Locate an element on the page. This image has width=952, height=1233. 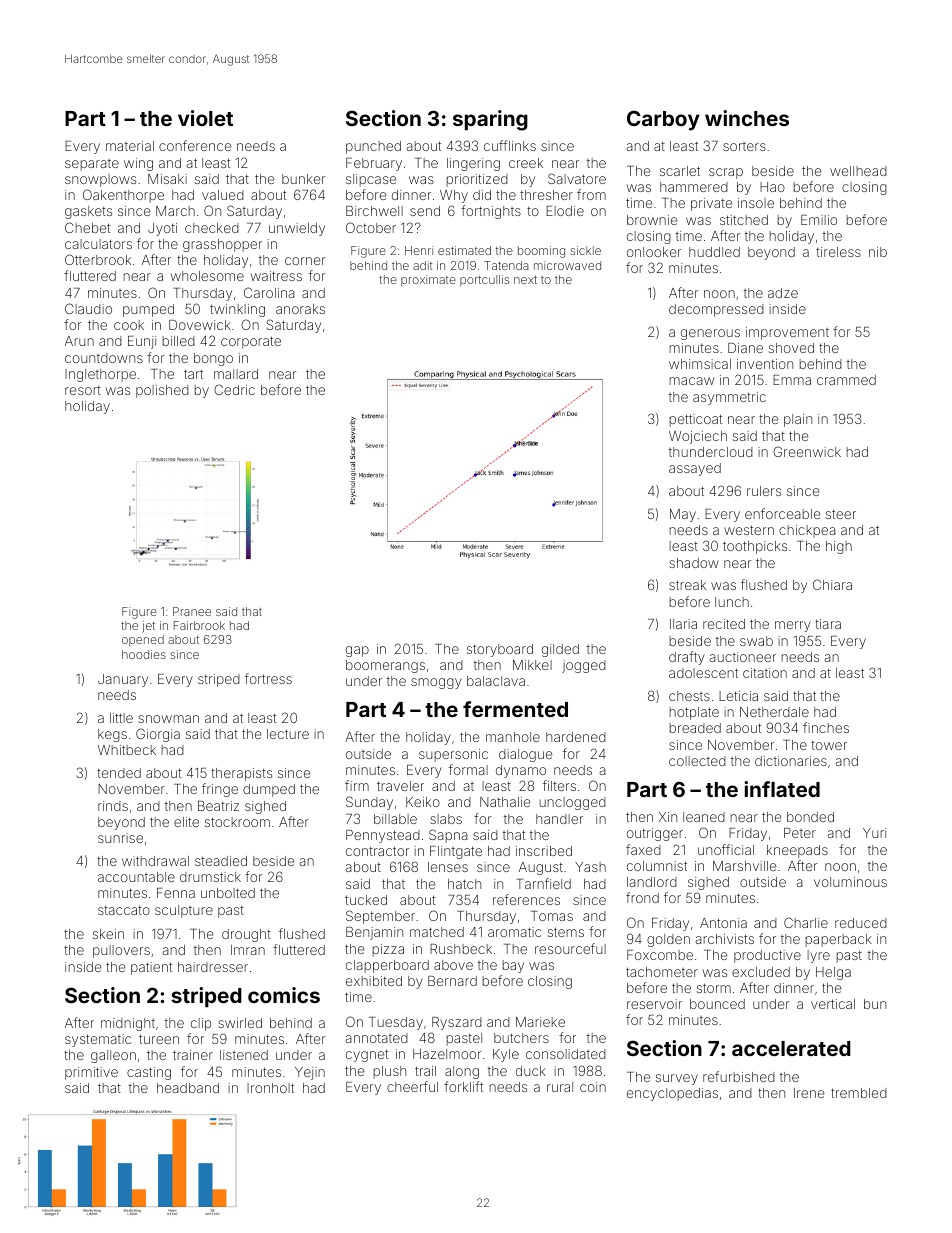
jet is located at coordinates (148, 627).
